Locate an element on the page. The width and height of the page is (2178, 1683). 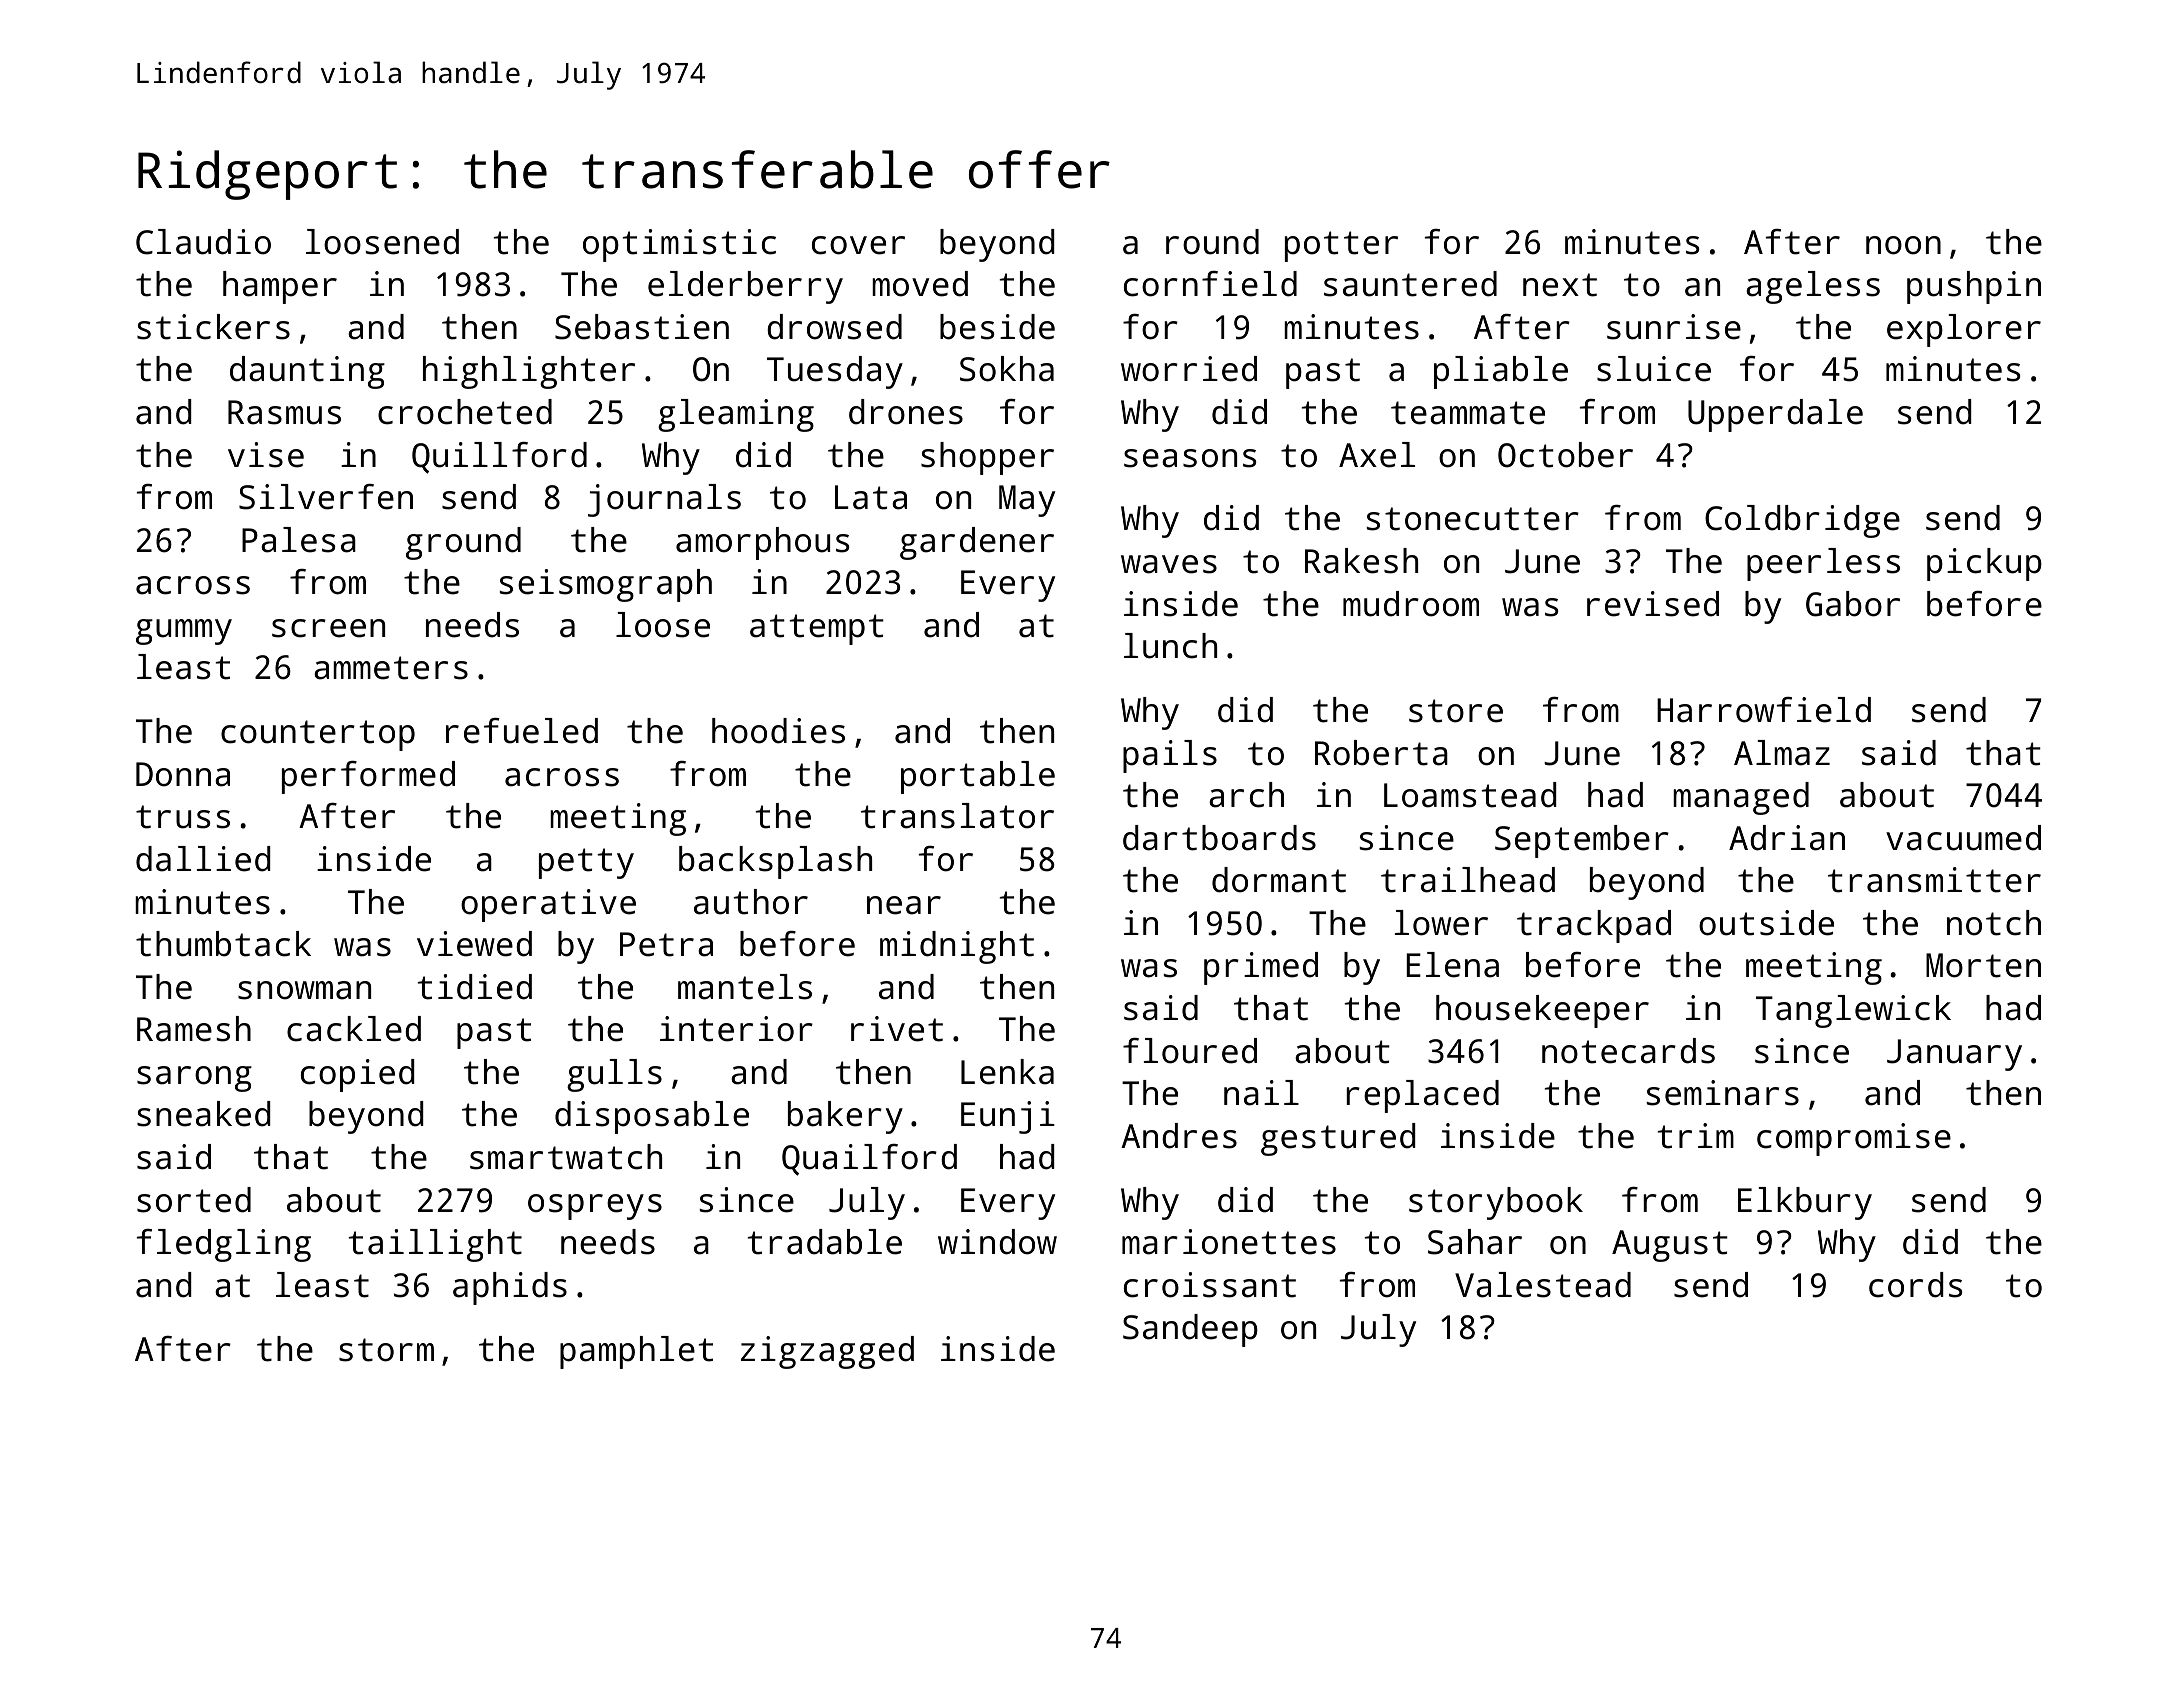
rivet is located at coordinates (897, 1029).
